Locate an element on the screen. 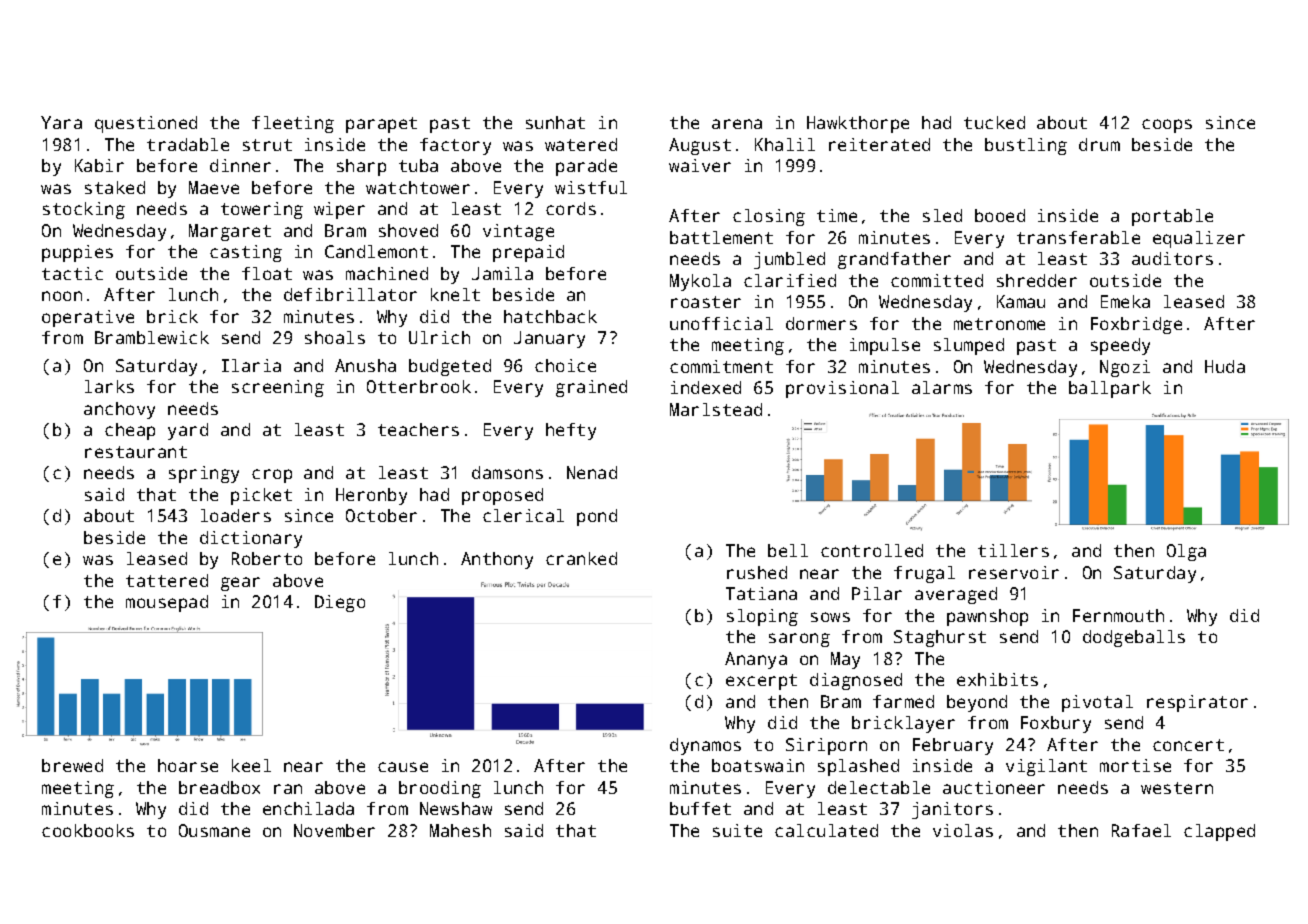 Image resolution: width=1308 pixels, height=924 pixels. auditors is located at coordinates (1172, 258).
